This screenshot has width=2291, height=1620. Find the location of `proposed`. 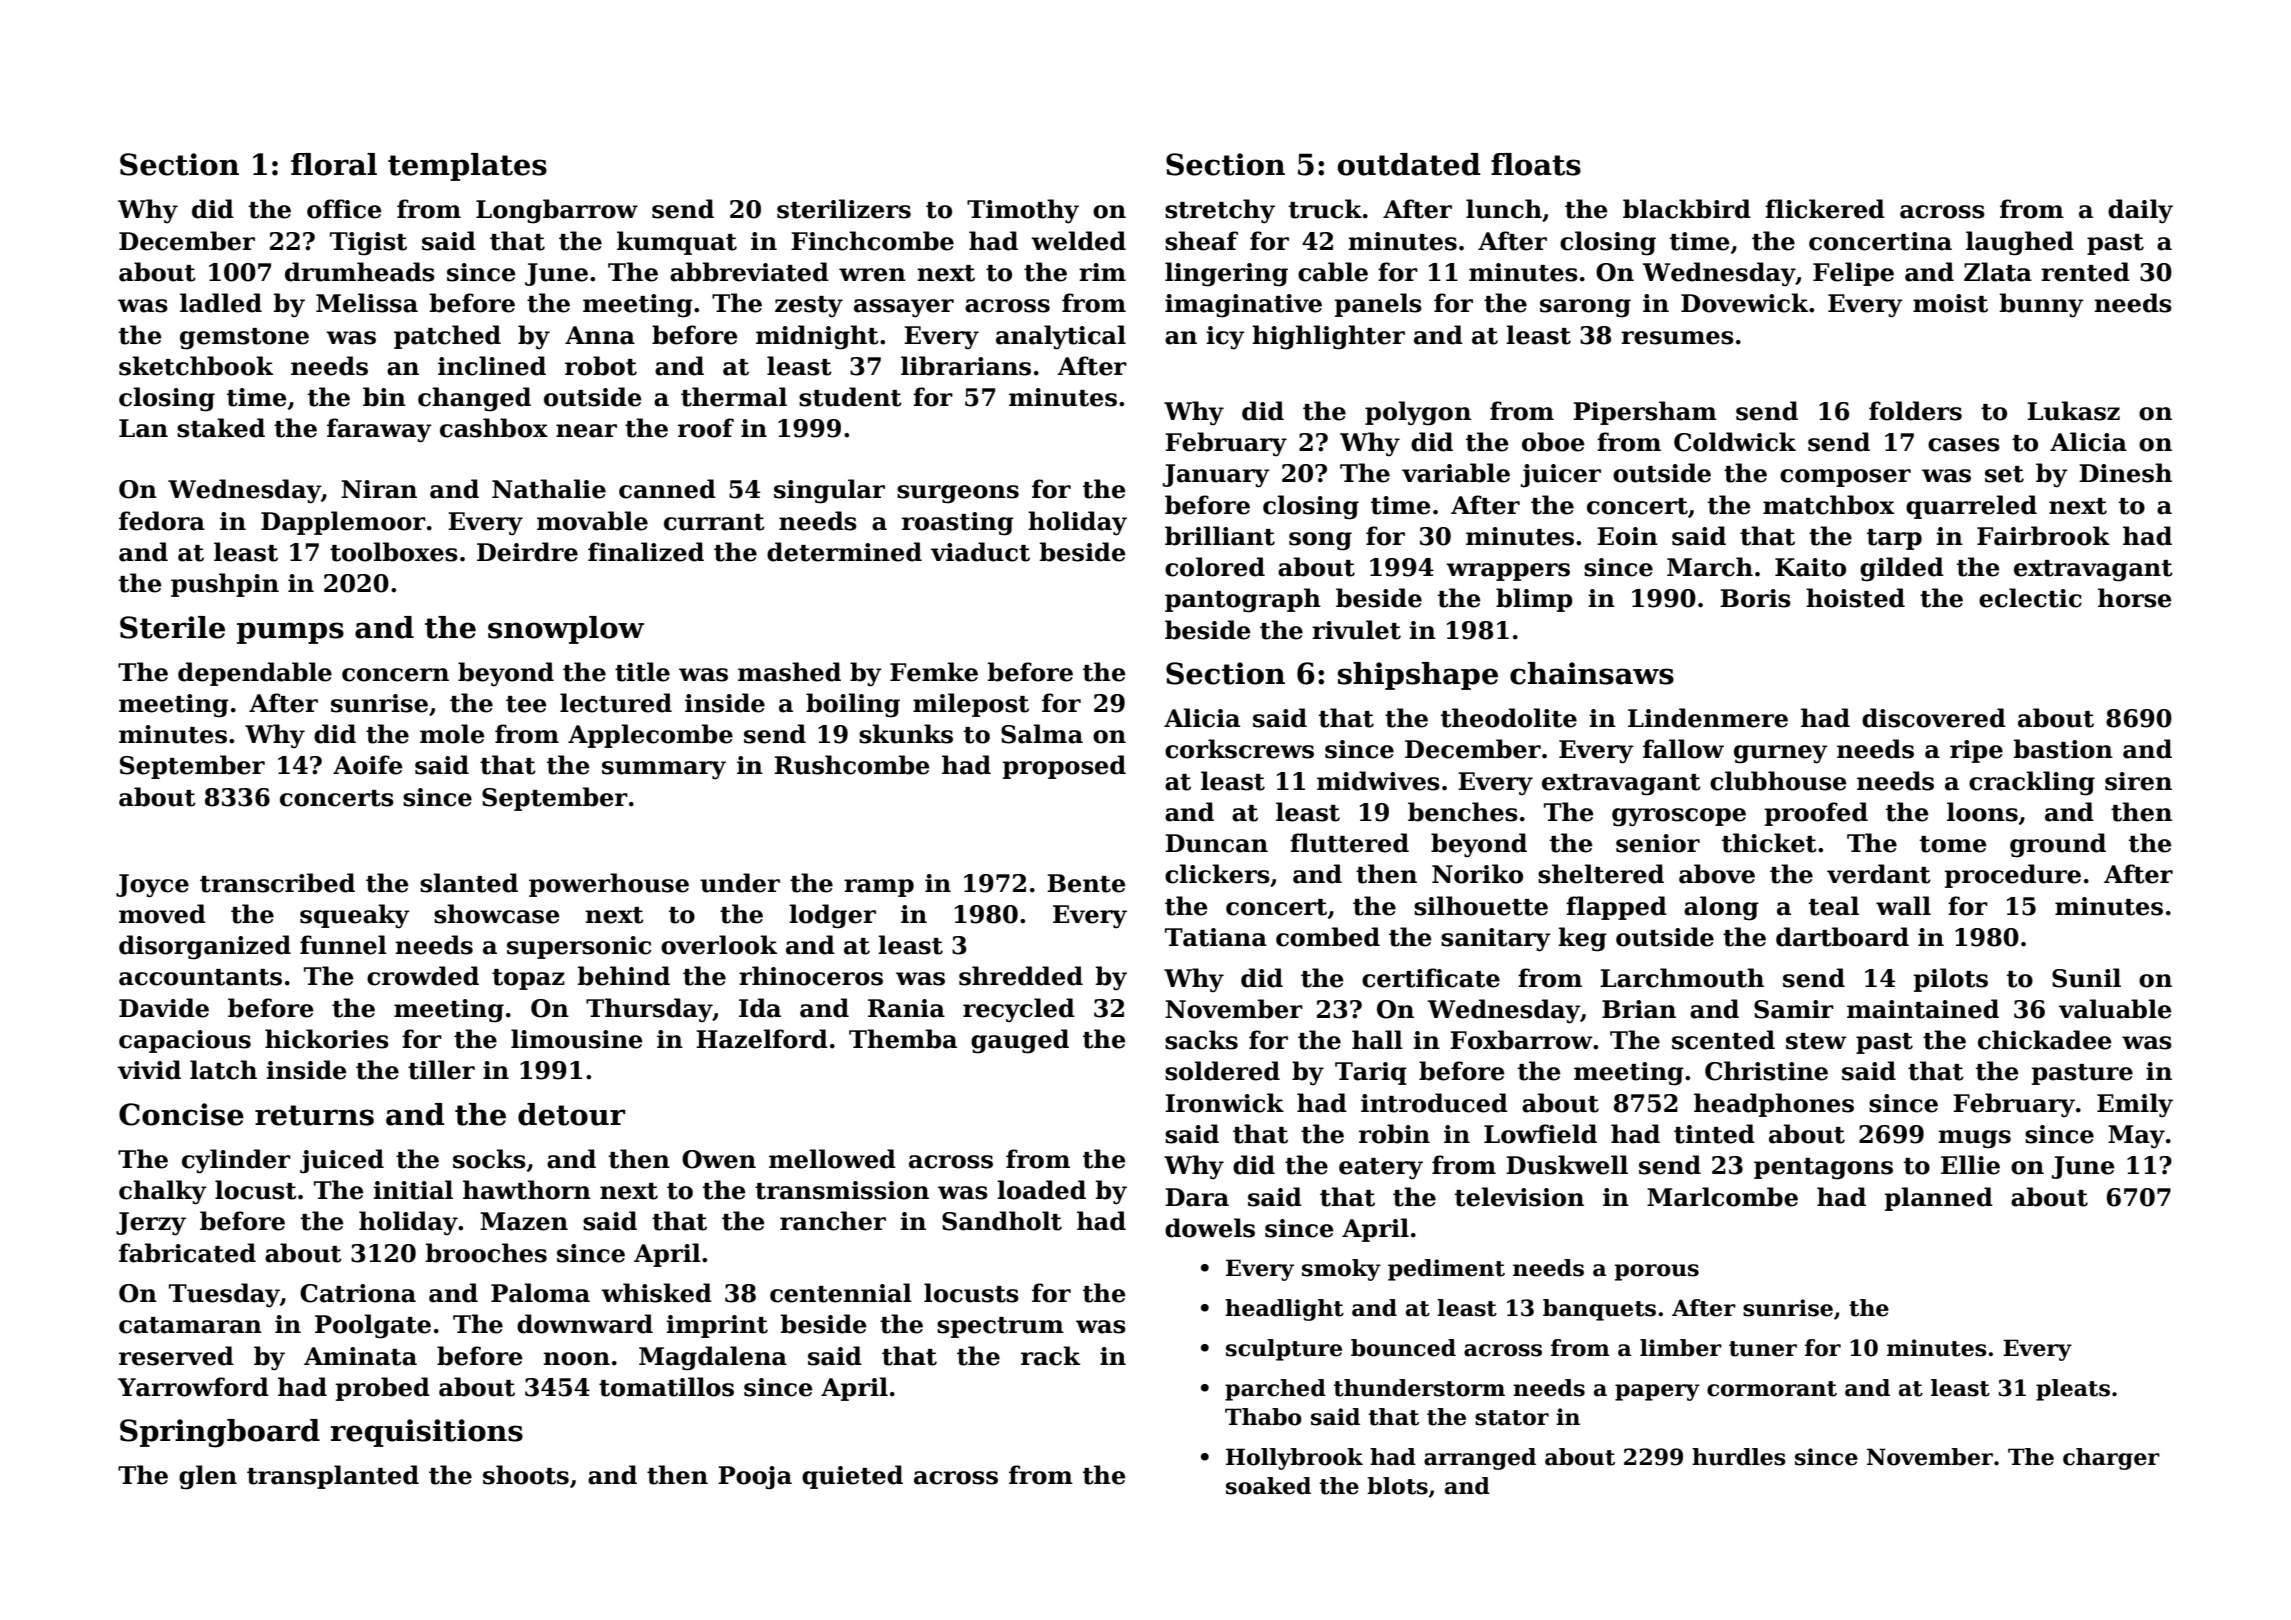

proposed is located at coordinates (1064, 767).
